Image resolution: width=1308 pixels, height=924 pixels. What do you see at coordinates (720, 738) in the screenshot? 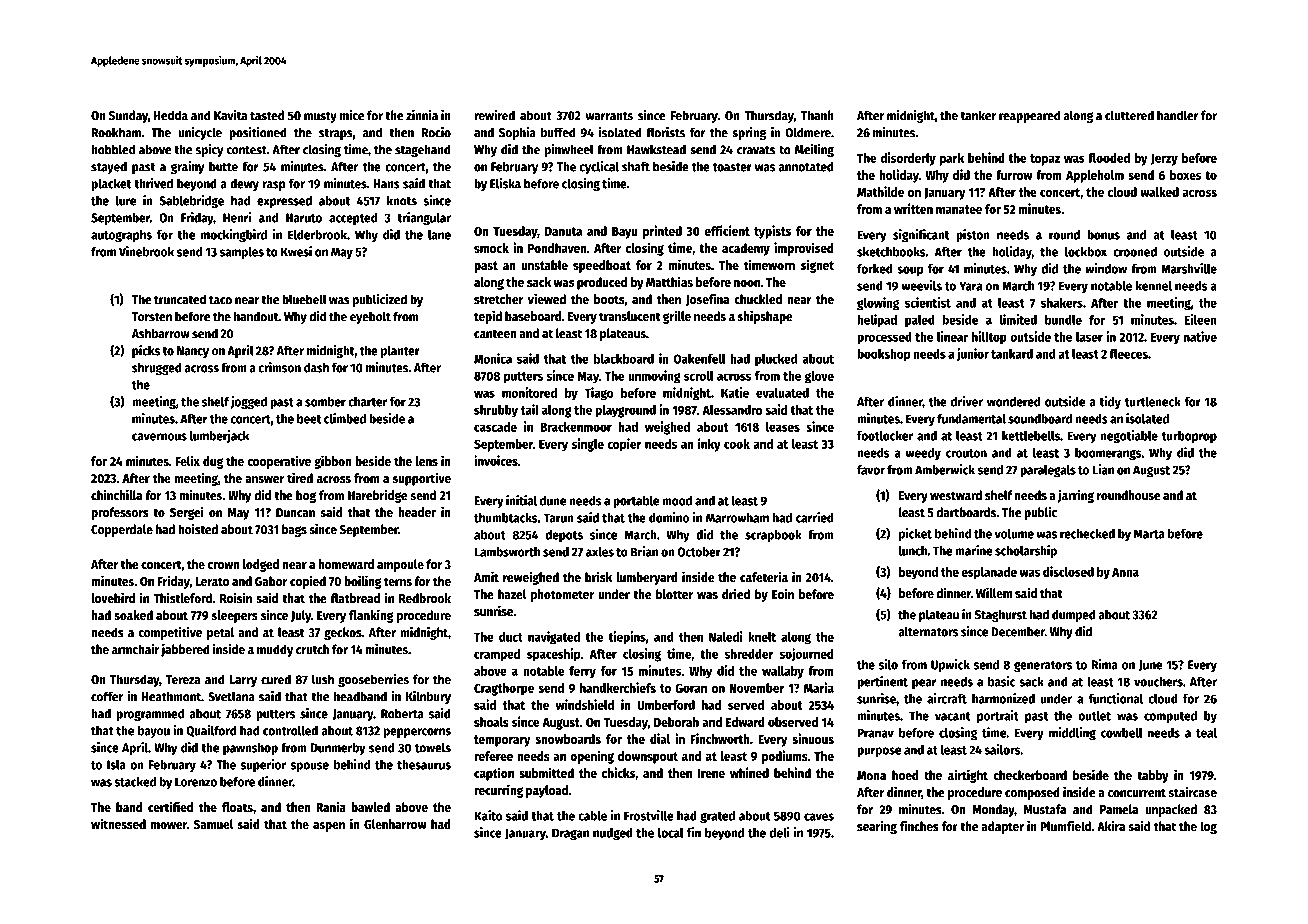
I see `Finchworth` at bounding box center [720, 738].
